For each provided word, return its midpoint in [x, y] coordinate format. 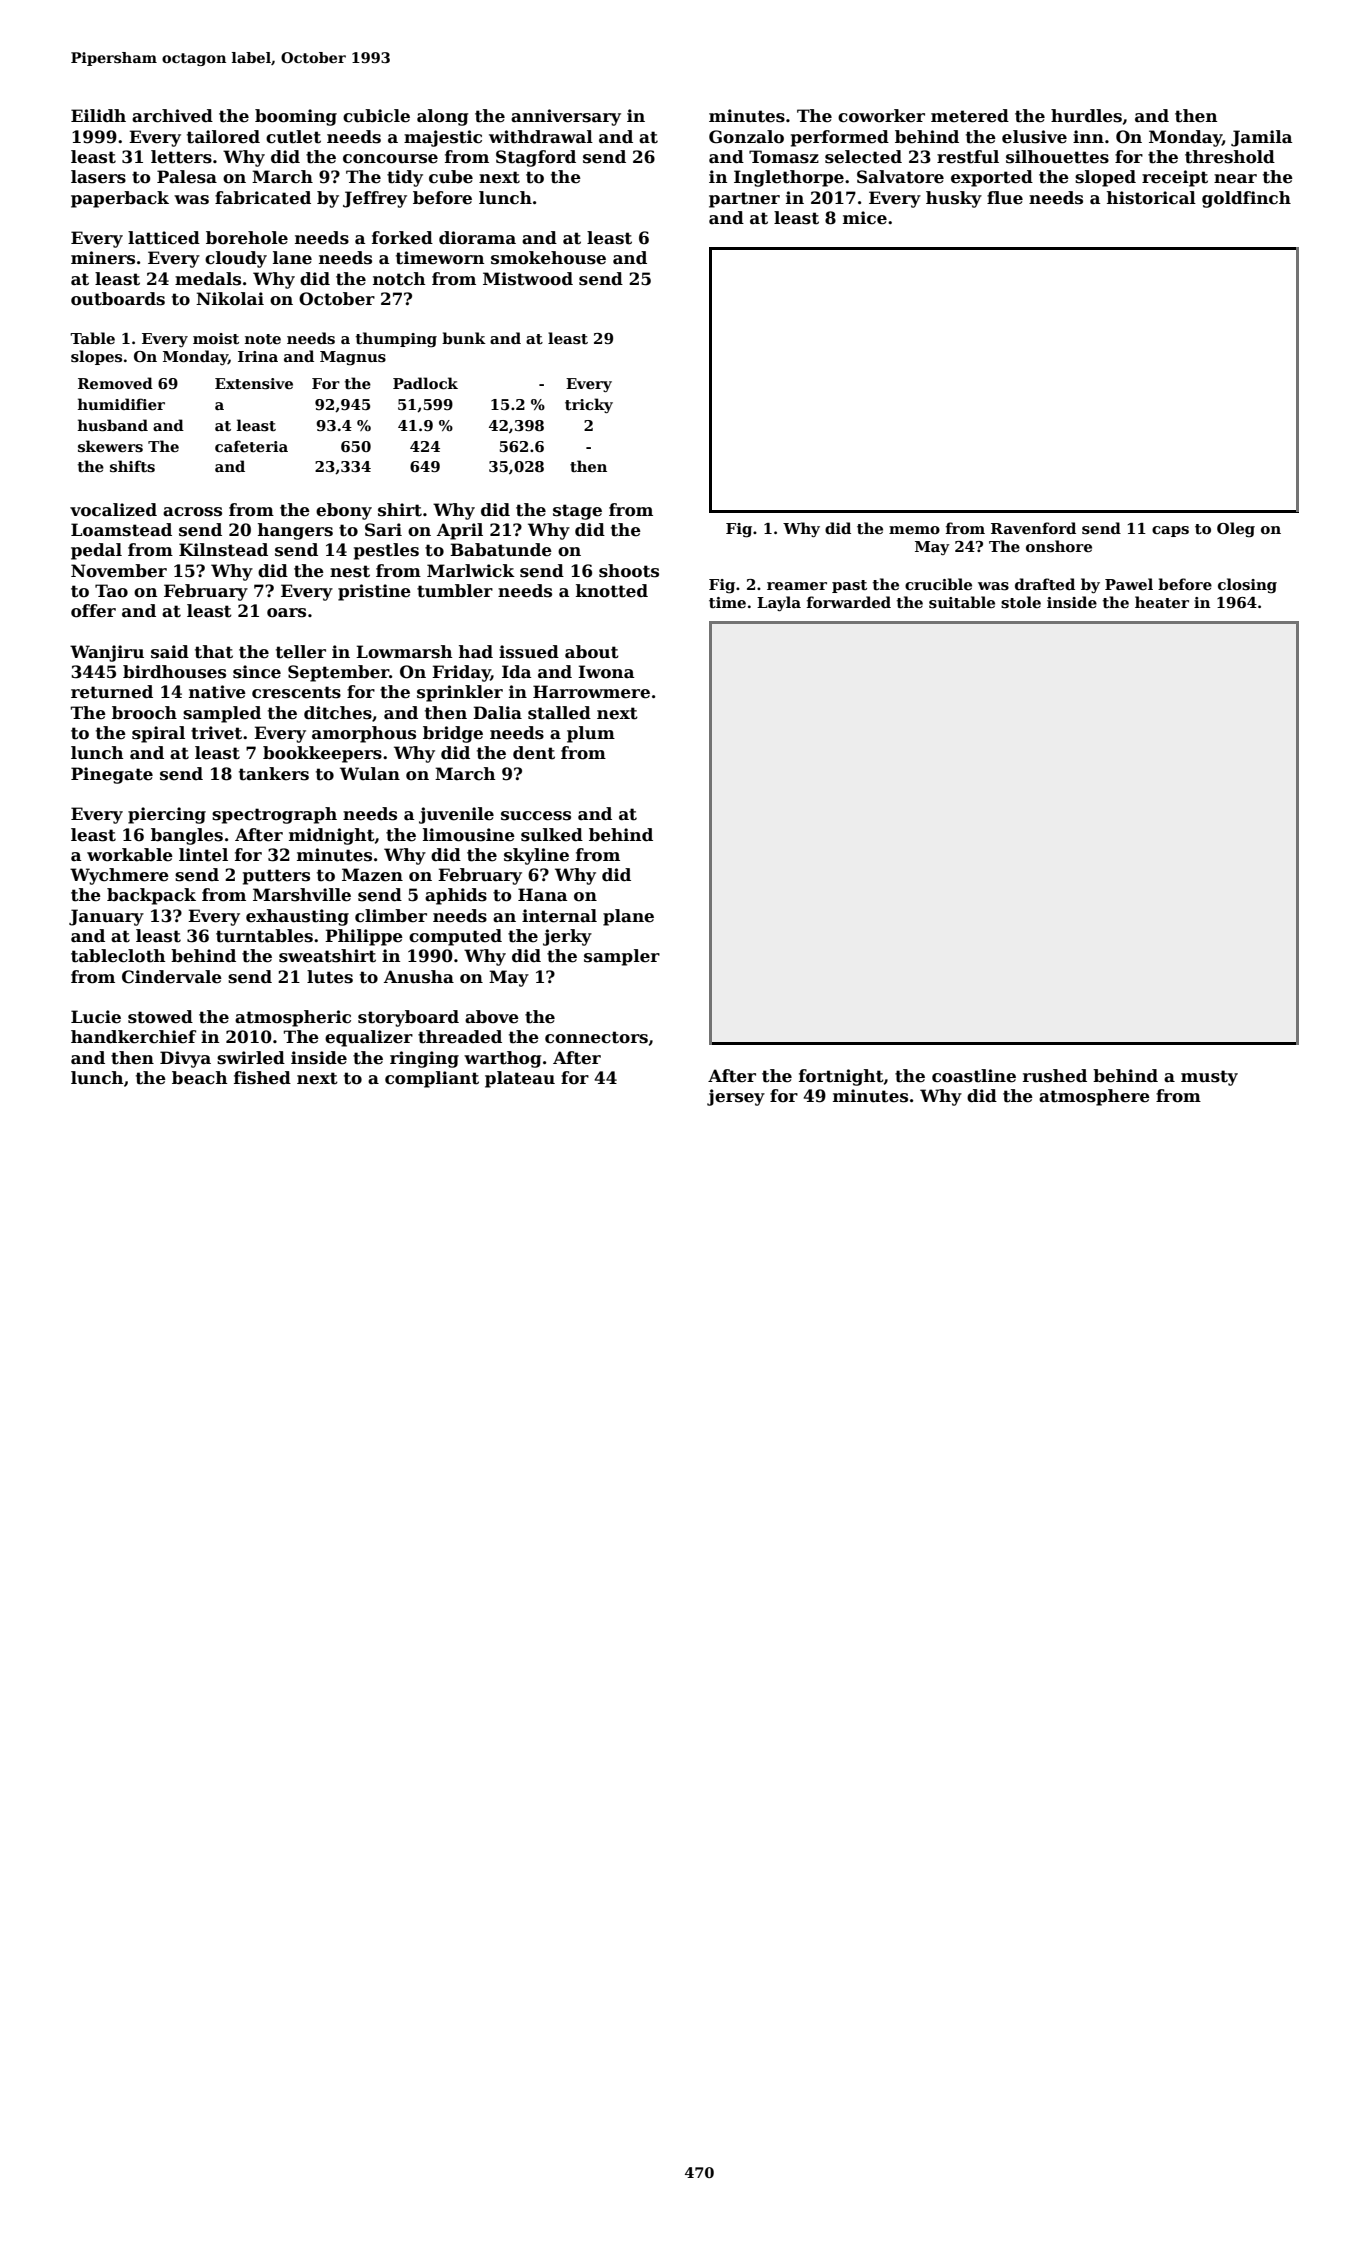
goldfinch [1246, 199]
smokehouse [548, 258]
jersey [736, 1097]
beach [199, 1078]
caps [1170, 531]
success [536, 816]
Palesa [187, 177]
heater [1162, 602]
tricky [589, 405]
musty [1209, 1078]
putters [276, 877]
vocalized [113, 510]
